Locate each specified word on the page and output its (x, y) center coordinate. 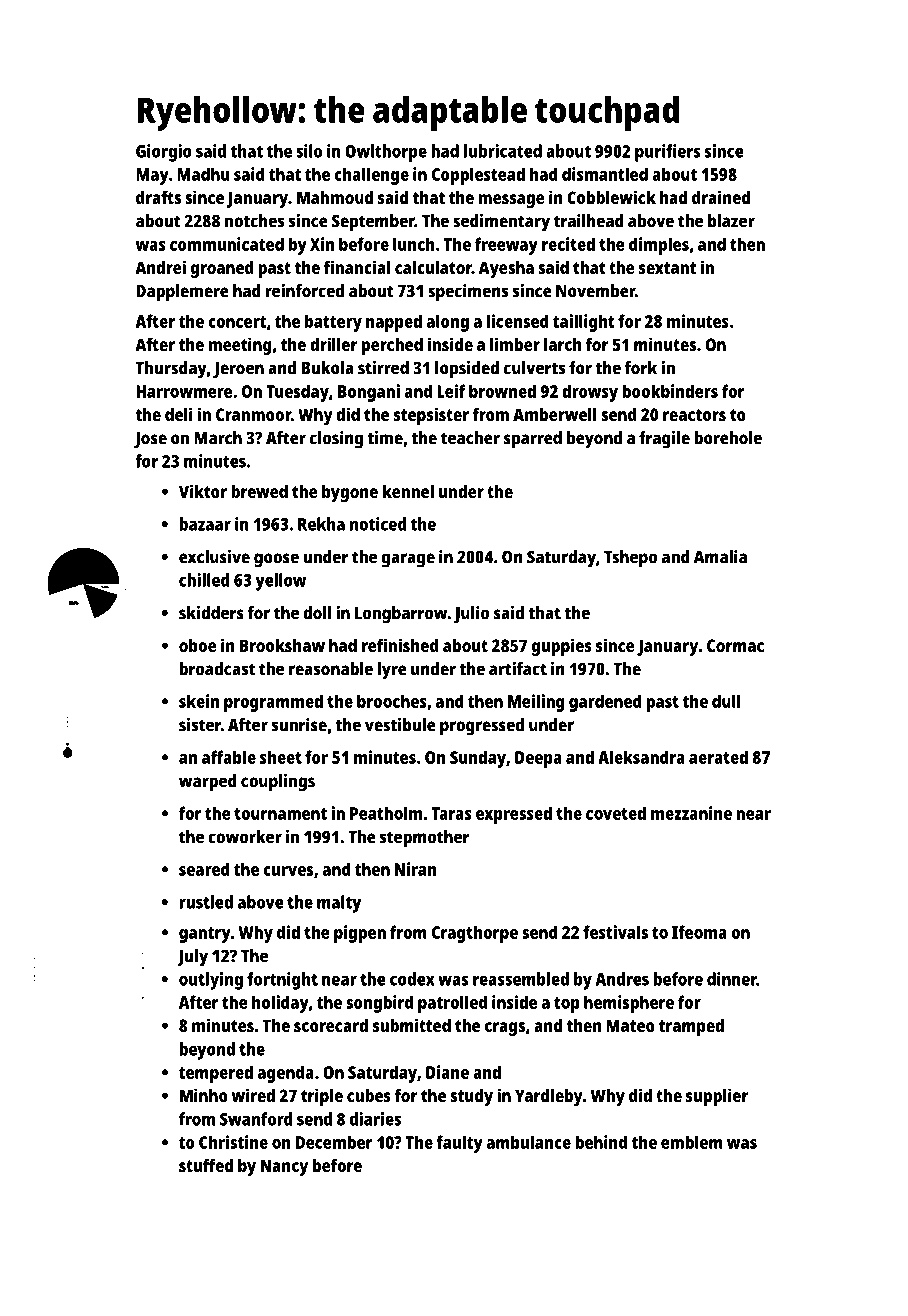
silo (309, 151)
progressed (482, 727)
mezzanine (691, 813)
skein (199, 701)
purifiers (667, 153)
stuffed (206, 1165)
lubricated (503, 151)
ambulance (529, 1142)
